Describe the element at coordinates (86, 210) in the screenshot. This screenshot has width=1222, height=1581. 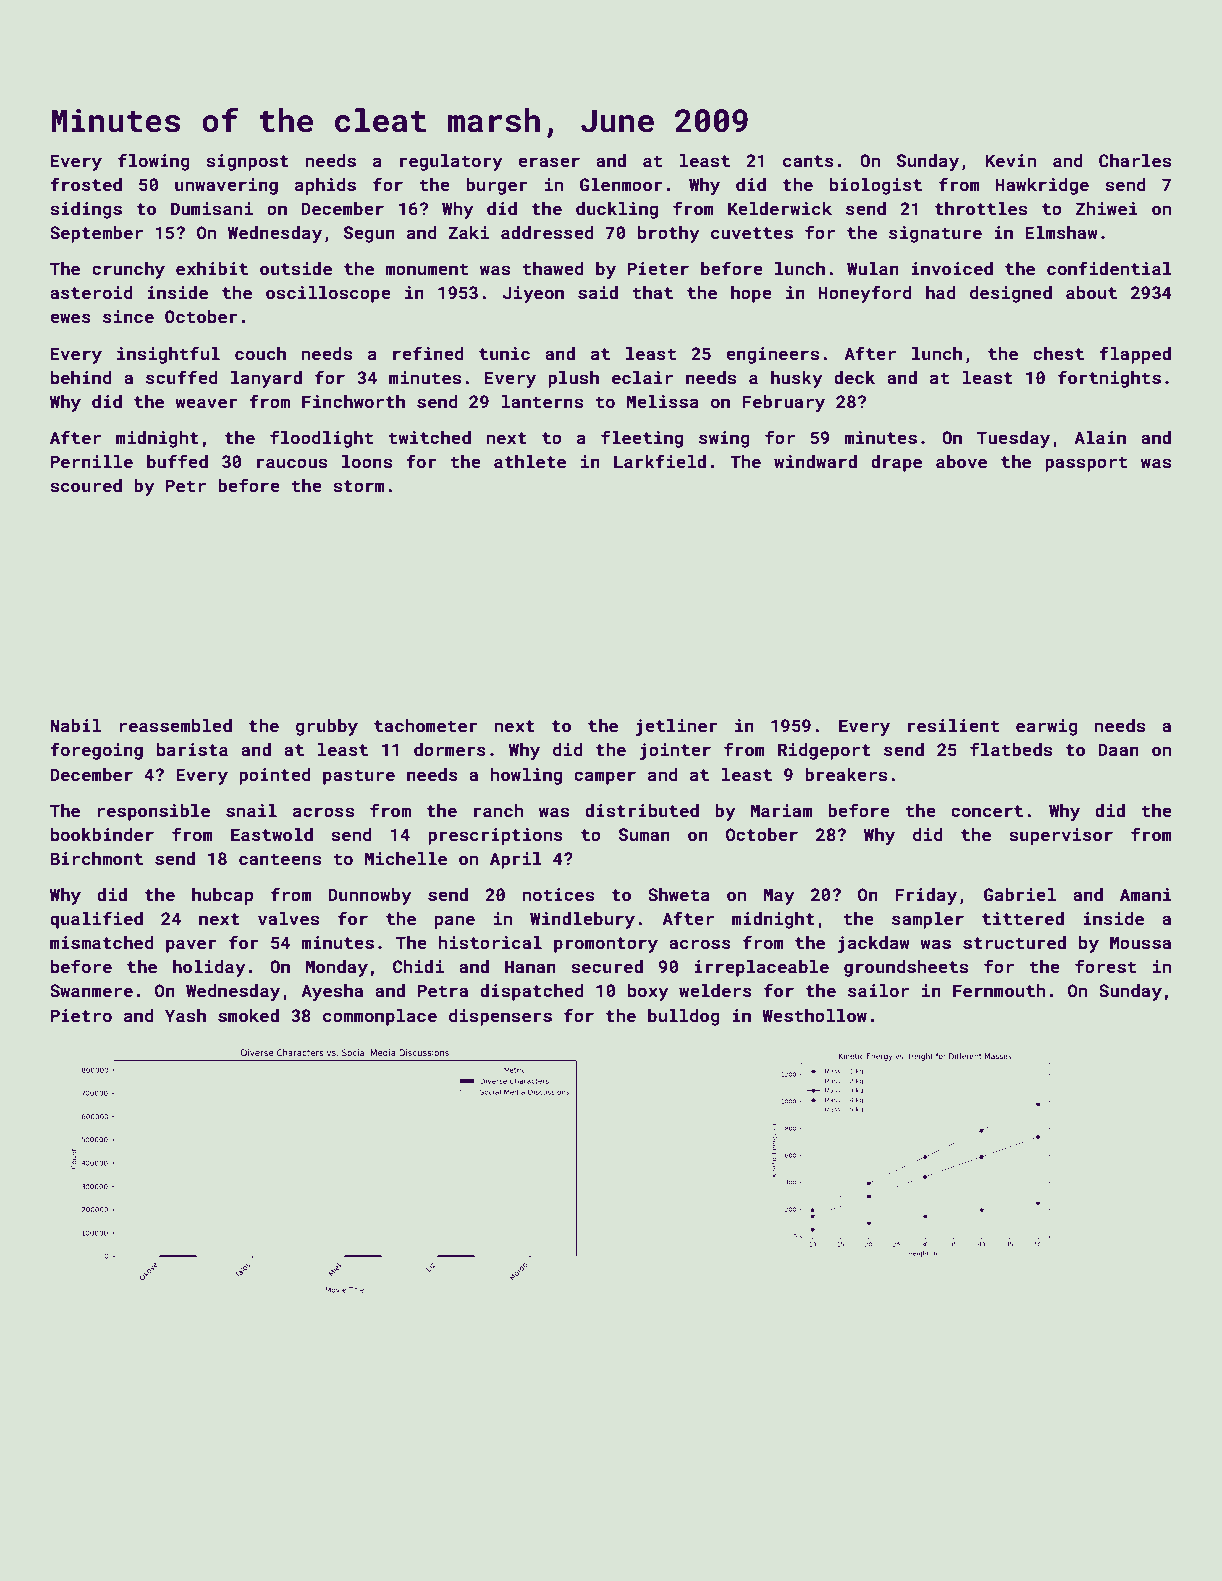
I see `sidings` at that location.
